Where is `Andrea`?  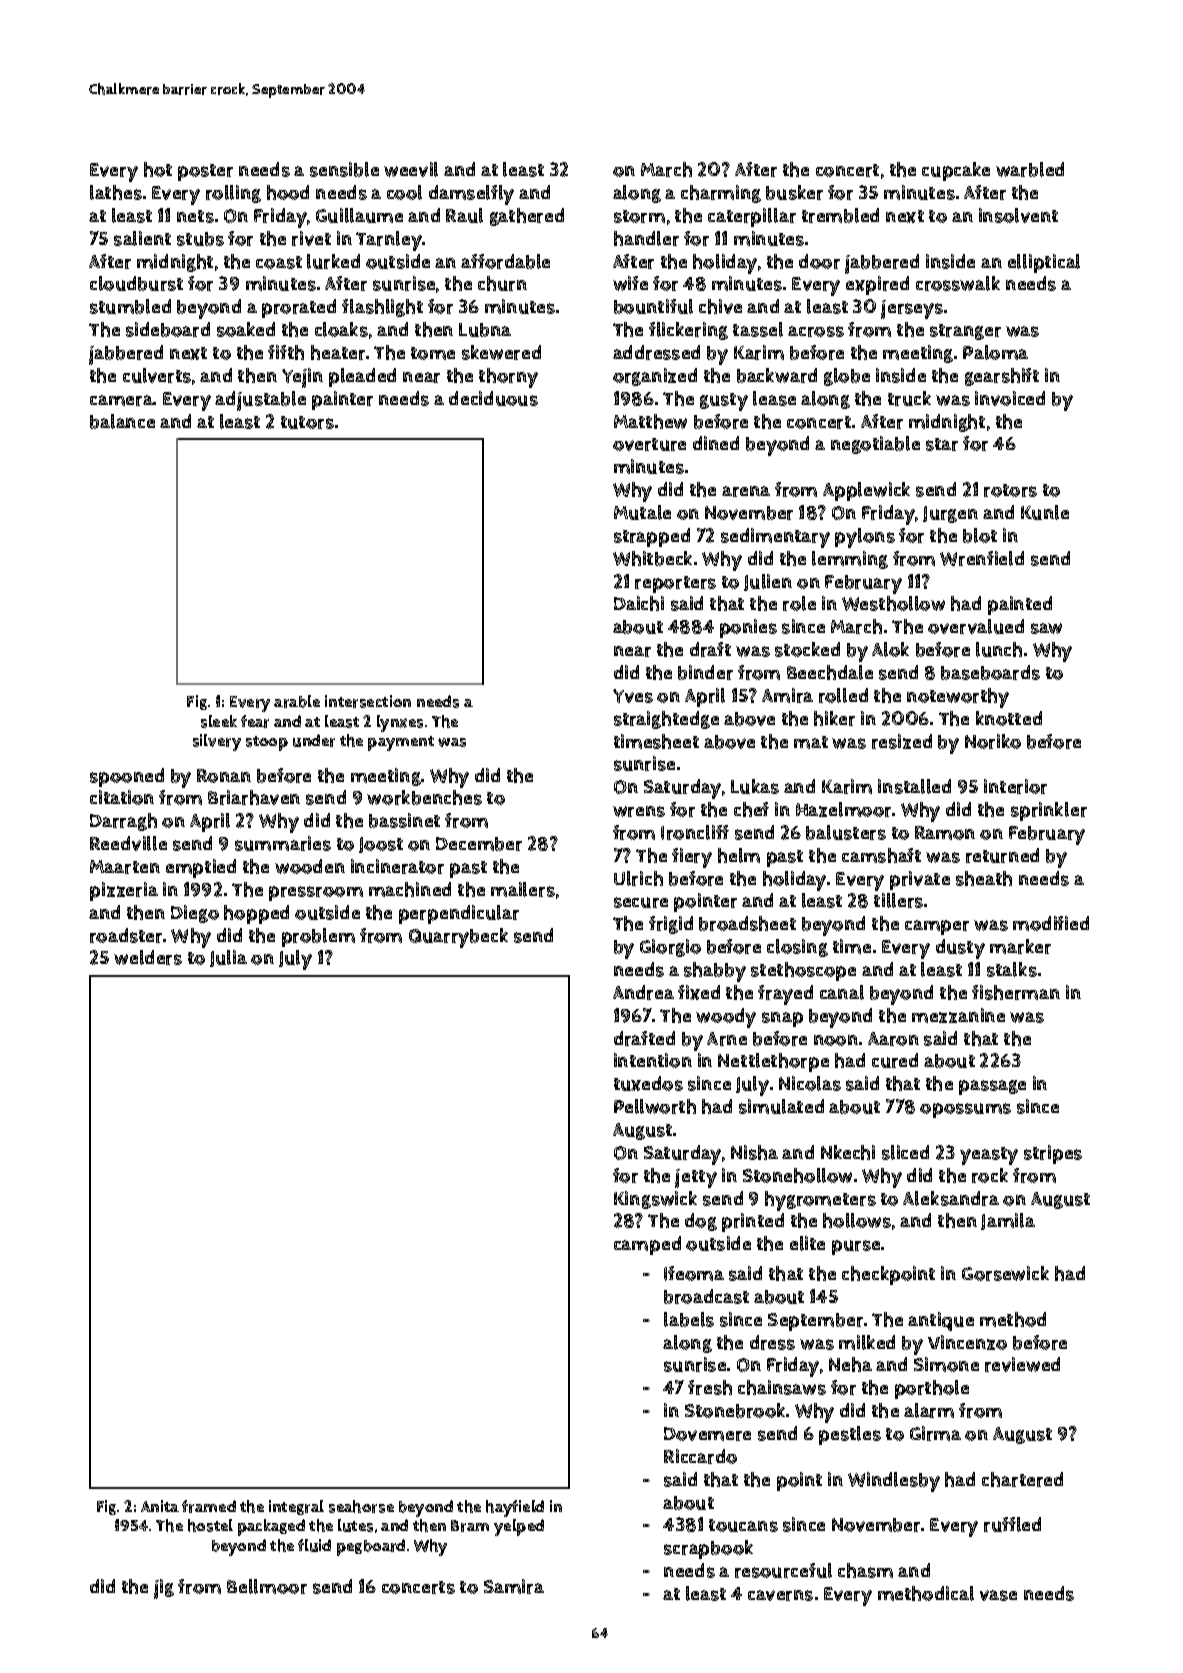
Andrea is located at coordinates (643, 992).
